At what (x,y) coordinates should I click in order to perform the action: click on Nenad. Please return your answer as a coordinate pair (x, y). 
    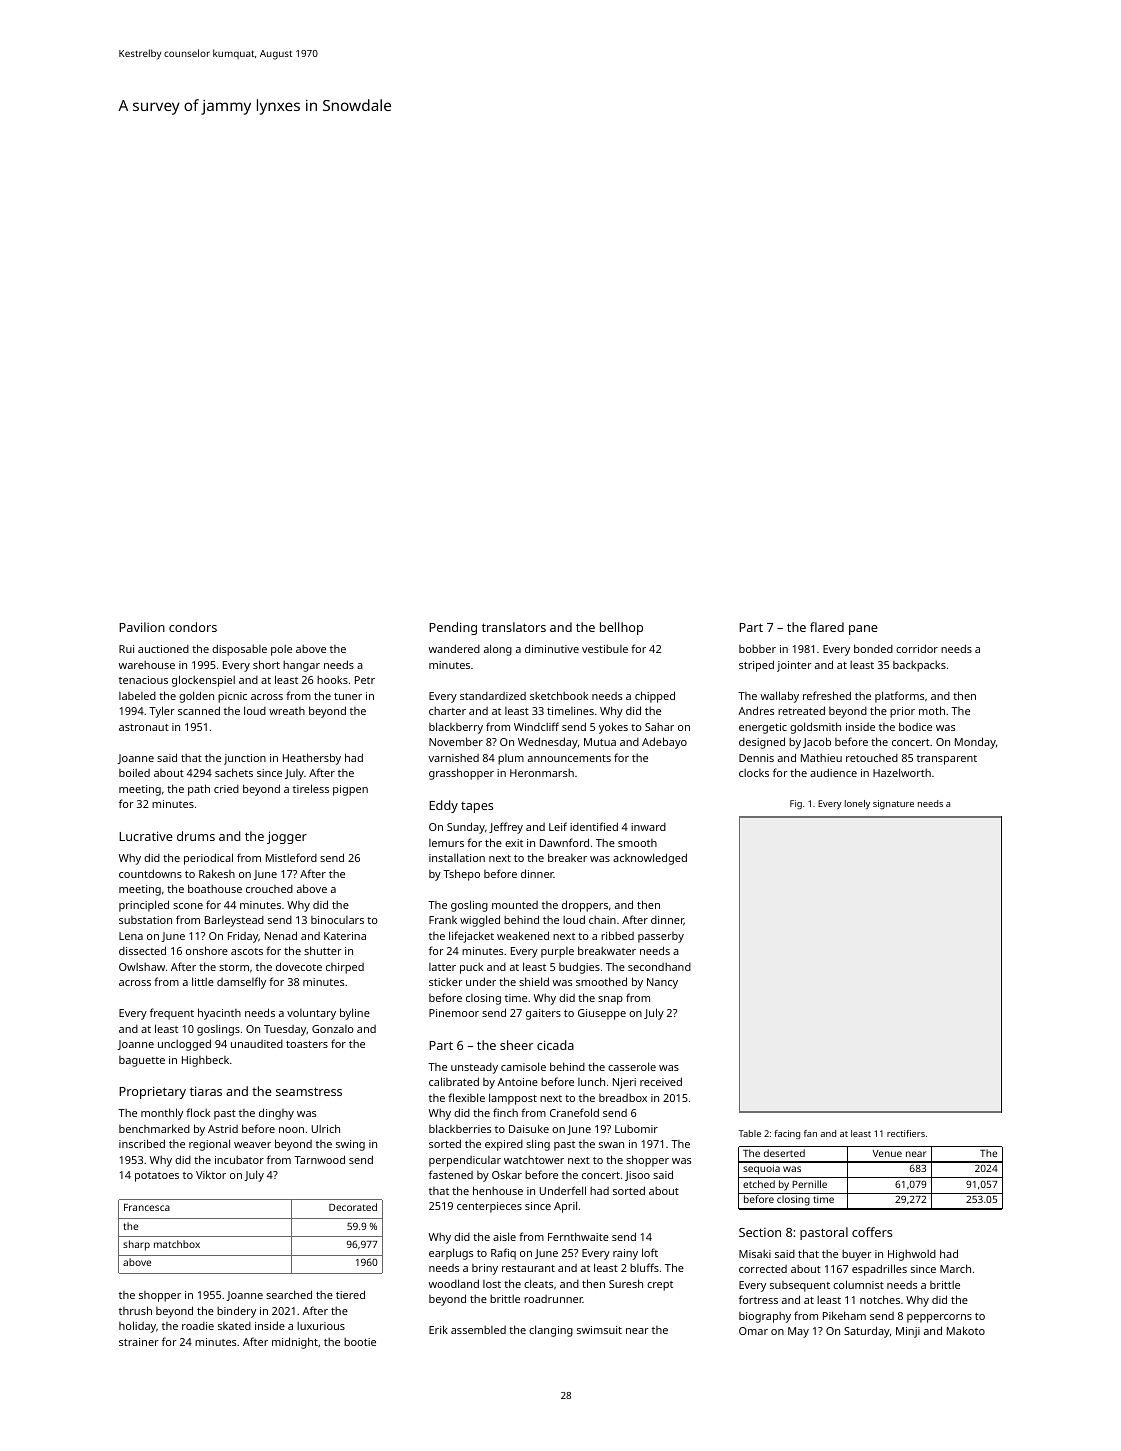
    Looking at the image, I should click on (281, 935).
